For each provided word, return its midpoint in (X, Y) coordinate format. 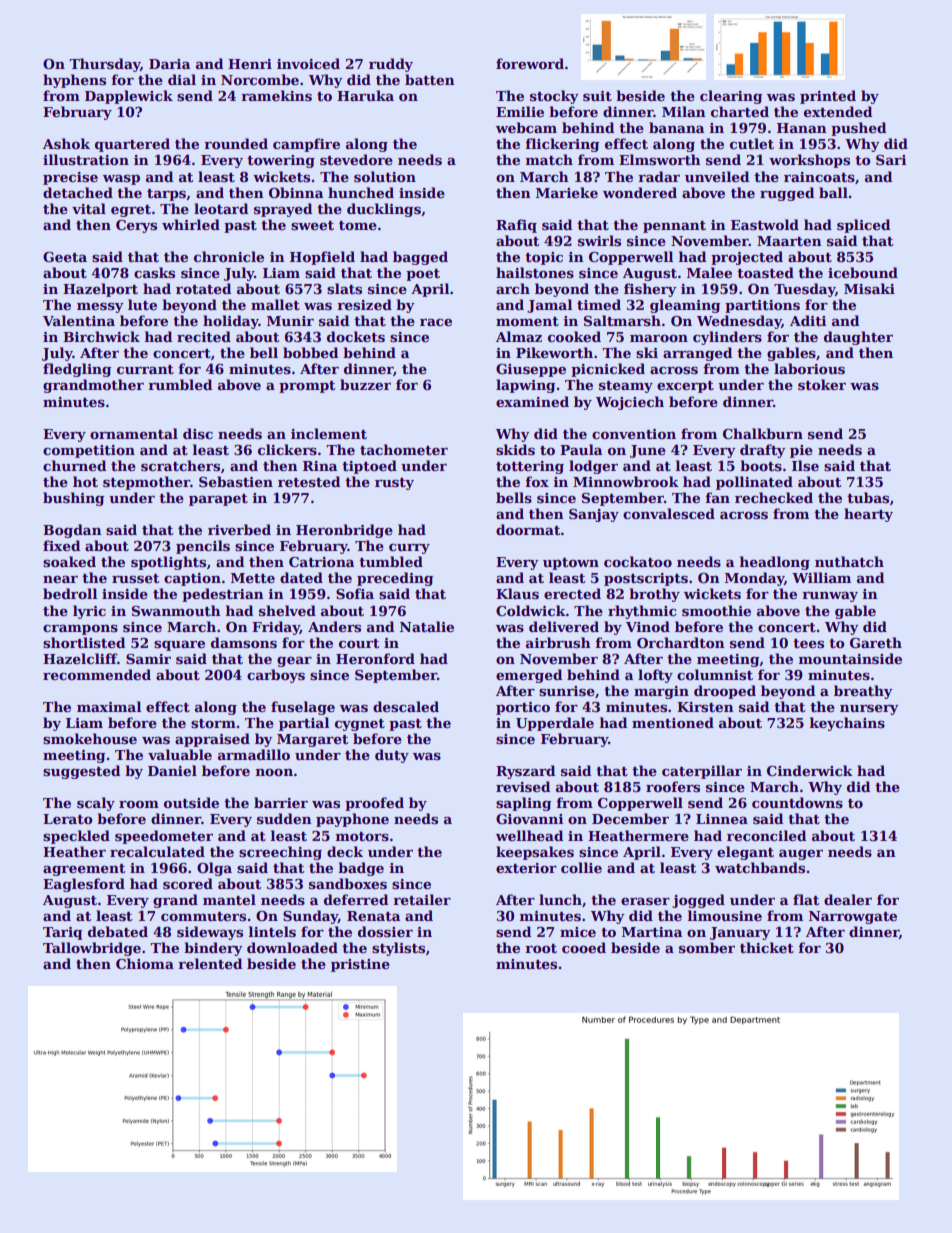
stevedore (356, 159)
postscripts (646, 579)
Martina (652, 932)
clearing (731, 97)
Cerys (136, 226)
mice (578, 932)
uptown (571, 564)
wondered (640, 192)
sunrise (567, 691)
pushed (858, 129)
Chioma (145, 963)
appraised (212, 740)
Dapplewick (129, 97)
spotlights (168, 563)
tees (808, 643)
